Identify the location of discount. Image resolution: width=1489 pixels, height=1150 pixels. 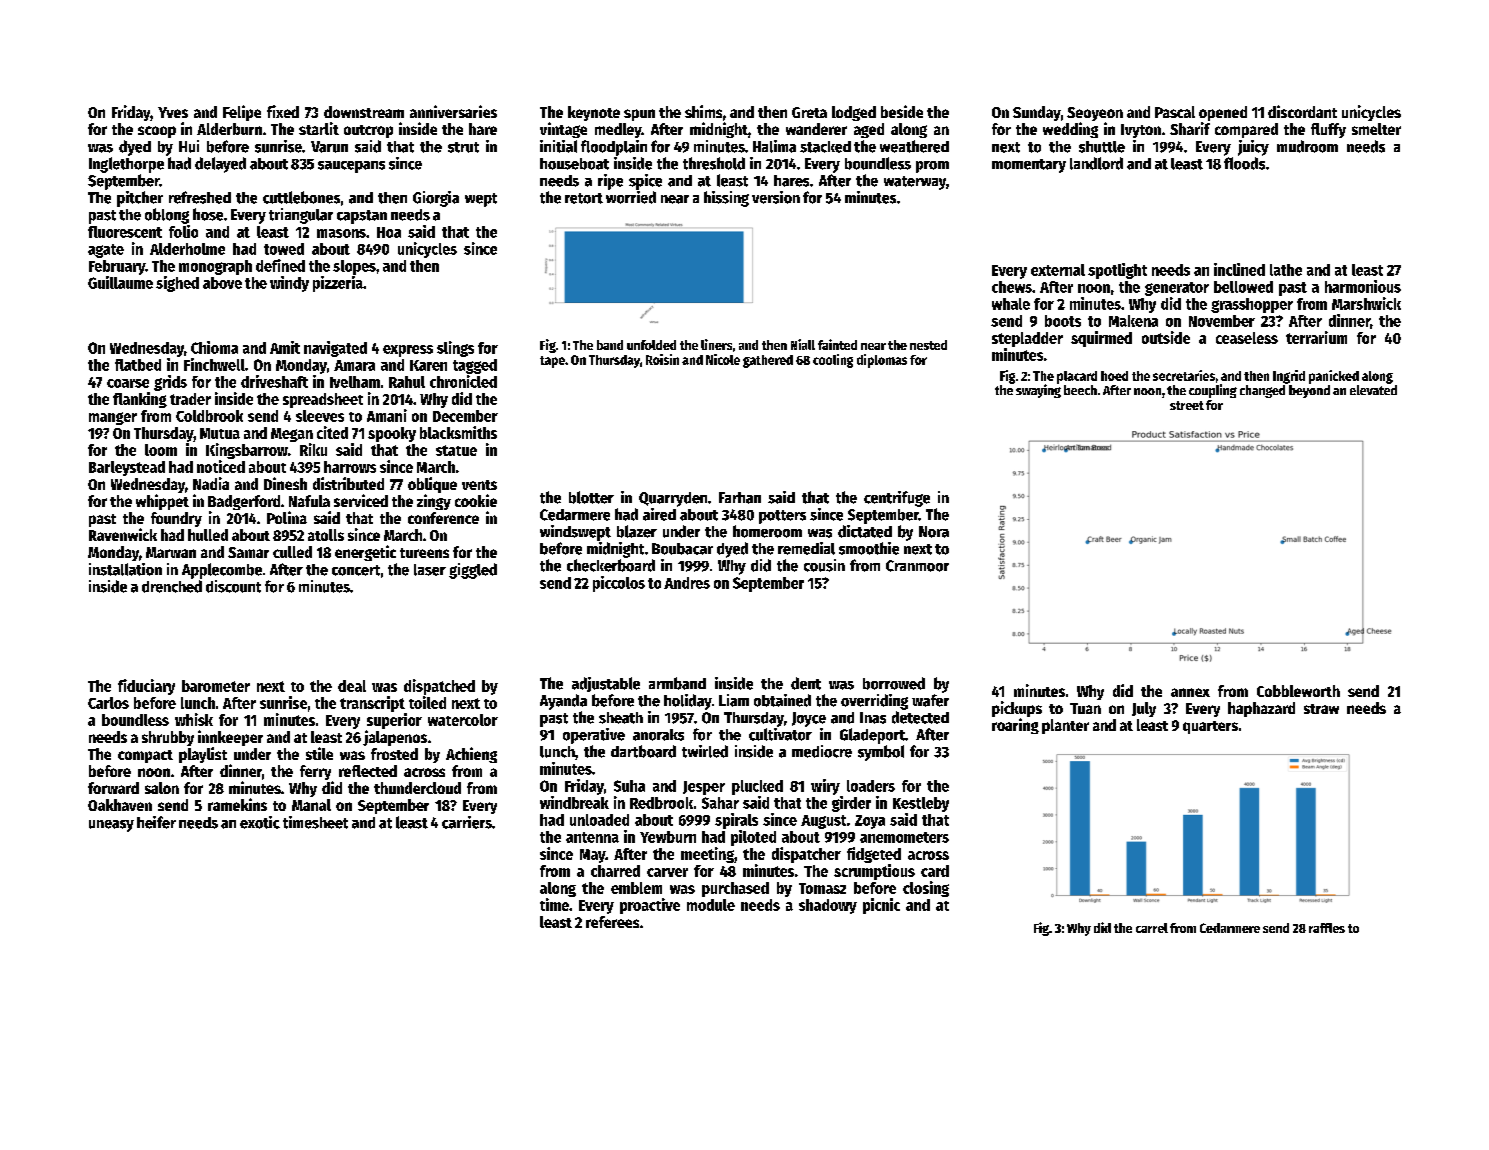
(233, 586).
